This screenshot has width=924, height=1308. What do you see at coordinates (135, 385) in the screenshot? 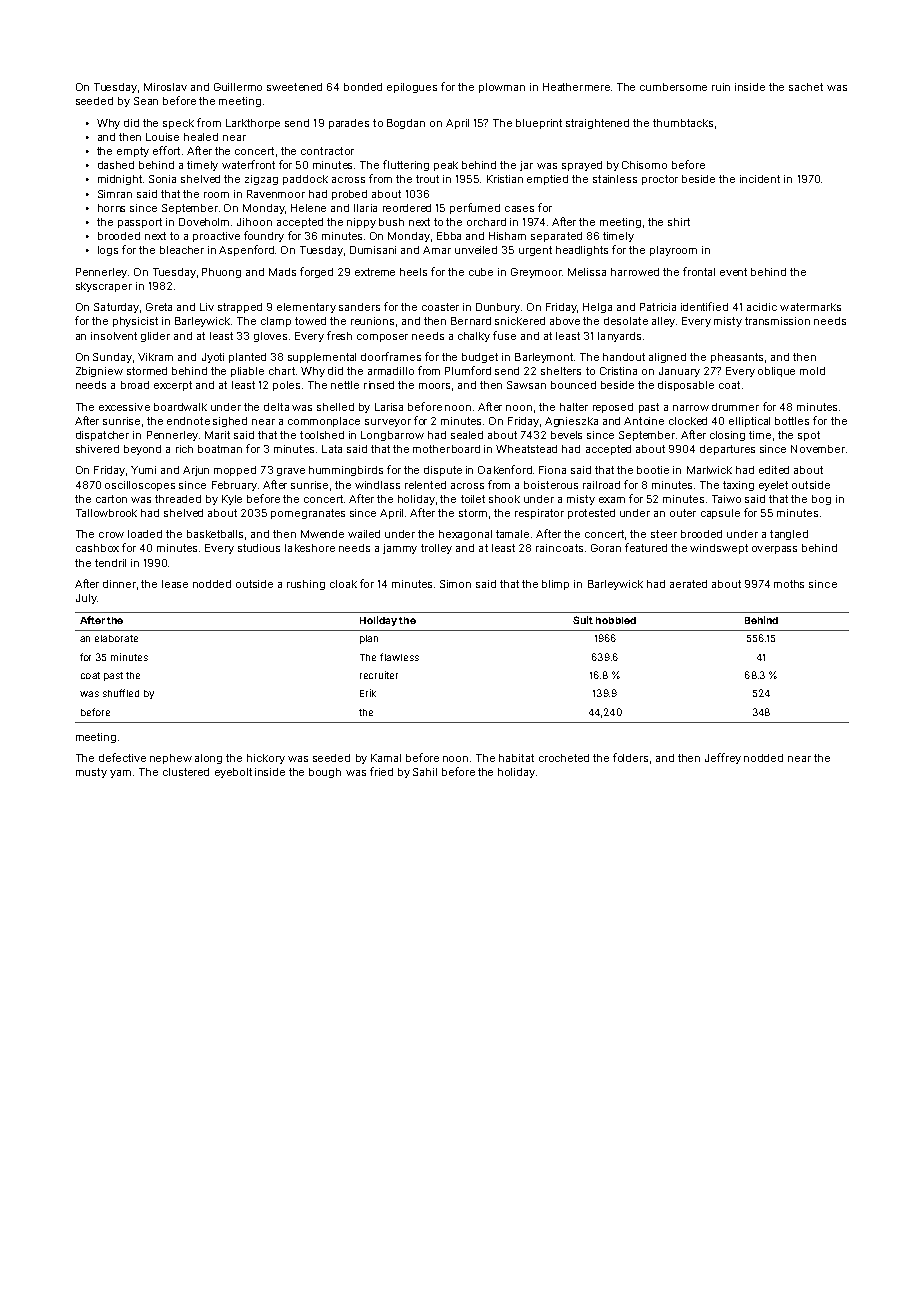
I see `broad` at bounding box center [135, 385].
